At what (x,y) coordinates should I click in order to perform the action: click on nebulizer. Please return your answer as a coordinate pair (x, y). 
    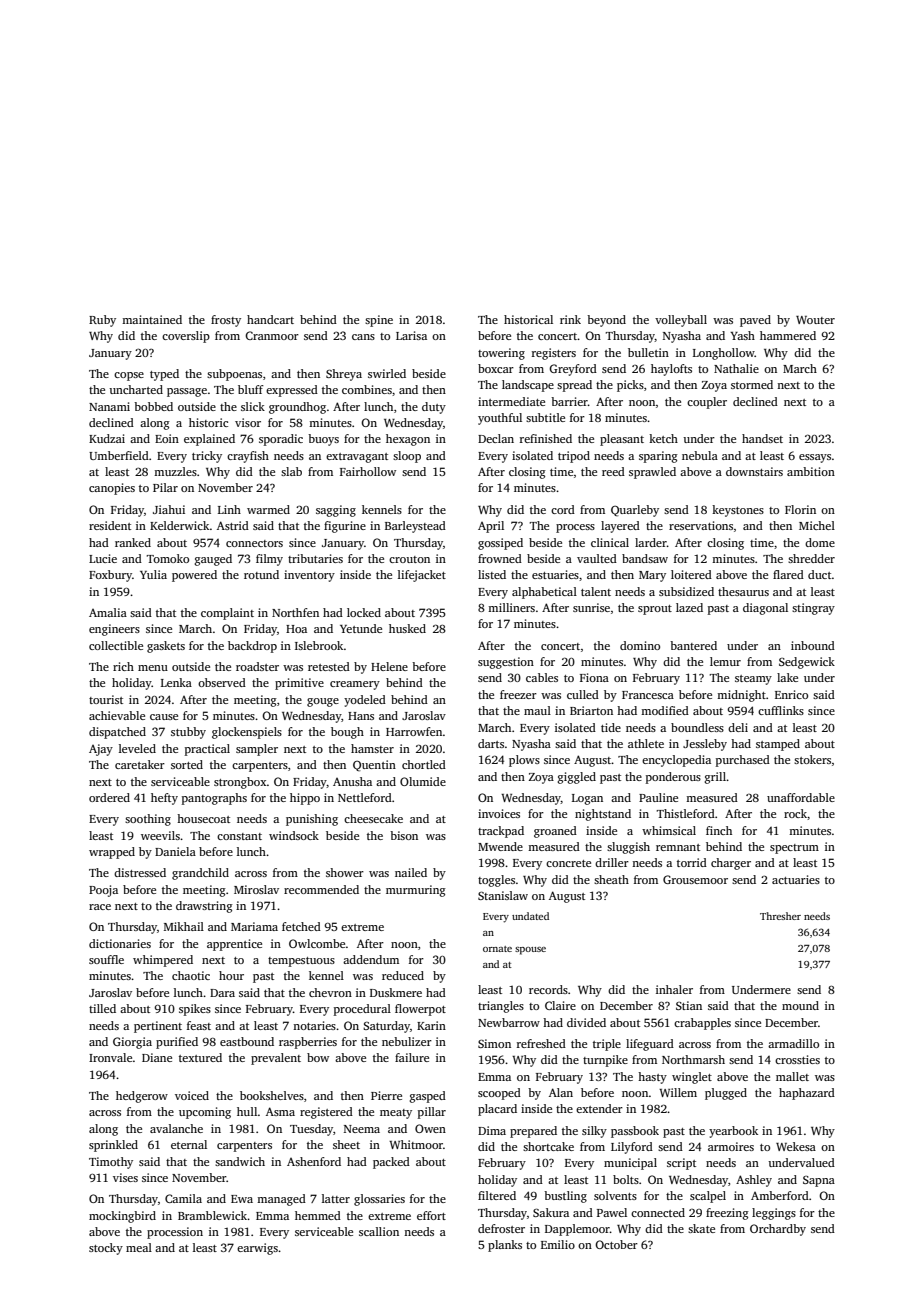
    Looking at the image, I should click on (407, 1041).
